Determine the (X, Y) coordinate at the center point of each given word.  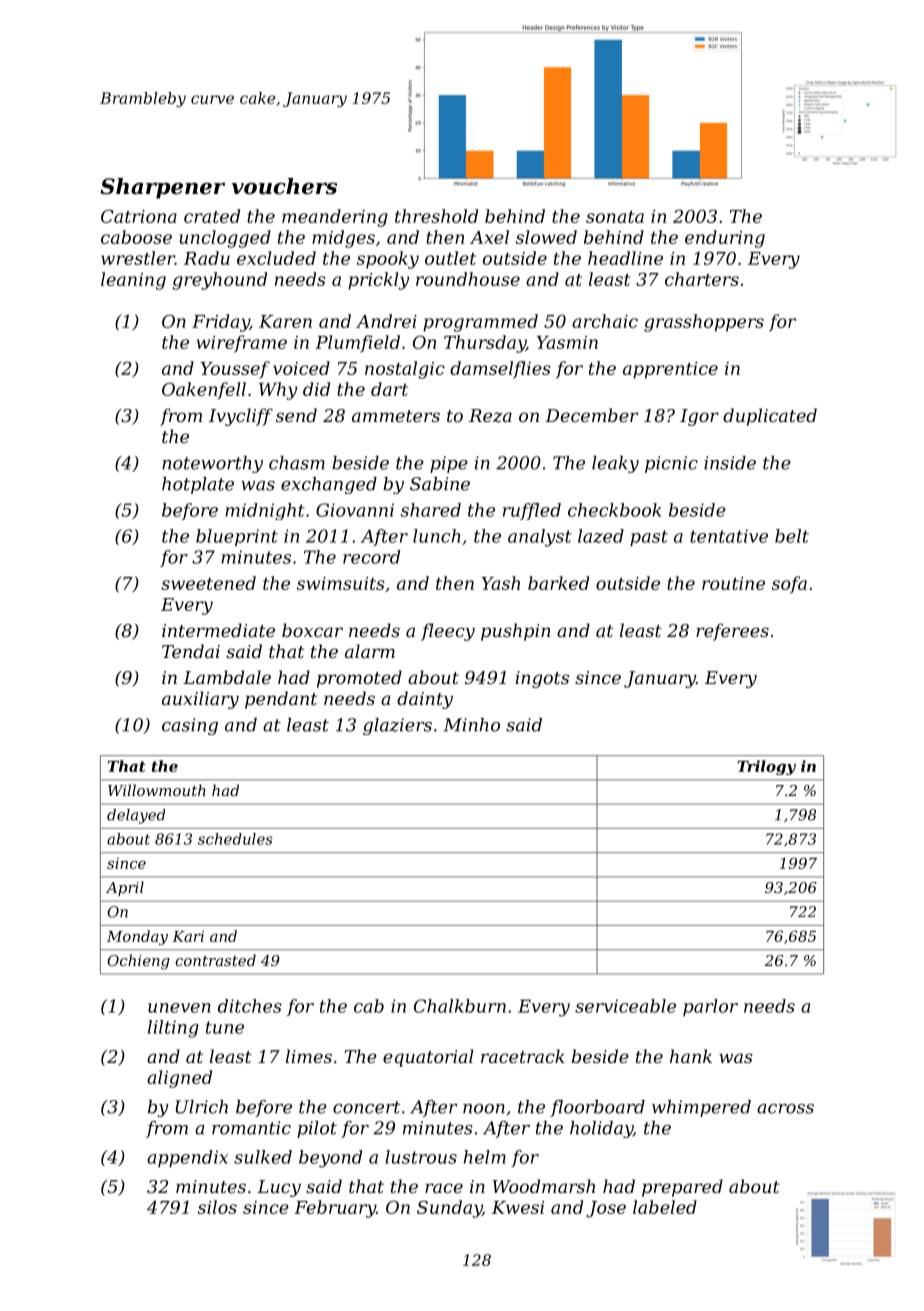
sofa (789, 585)
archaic (605, 321)
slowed (546, 237)
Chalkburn (460, 1006)
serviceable (625, 1006)
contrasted (215, 960)
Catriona (139, 216)
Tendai (191, 651)
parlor (710, 1007)
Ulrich (202, 1107)
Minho (471, 725)
